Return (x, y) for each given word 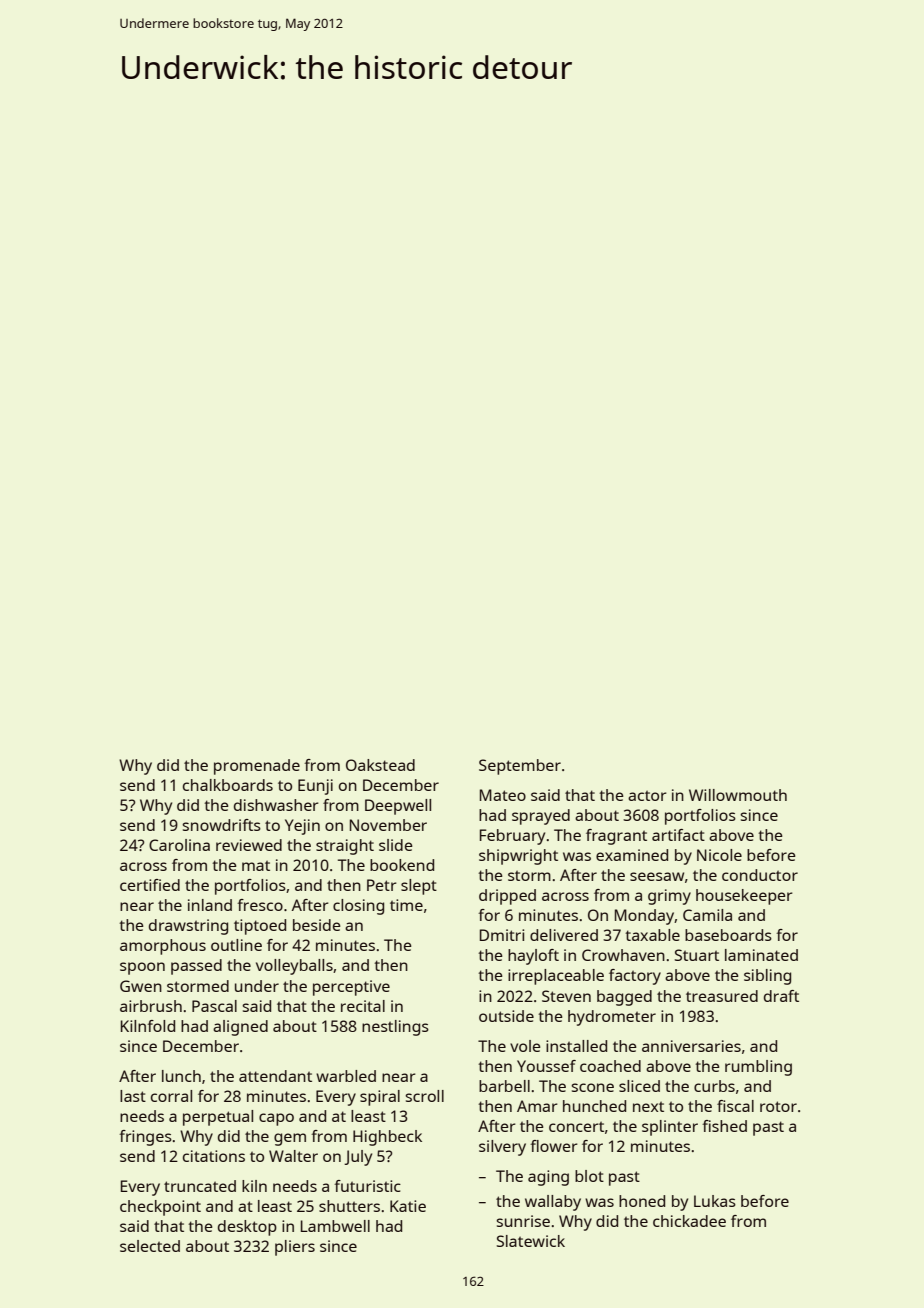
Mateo (503, 795)
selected (150, 1246)
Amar (537, 1106)
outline (236, 945)
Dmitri (502, 935)
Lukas (715, 1201)
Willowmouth (738, 795)
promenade (257, 767)
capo (276, 1119)
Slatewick (531, 1241)
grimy (669, 897)
